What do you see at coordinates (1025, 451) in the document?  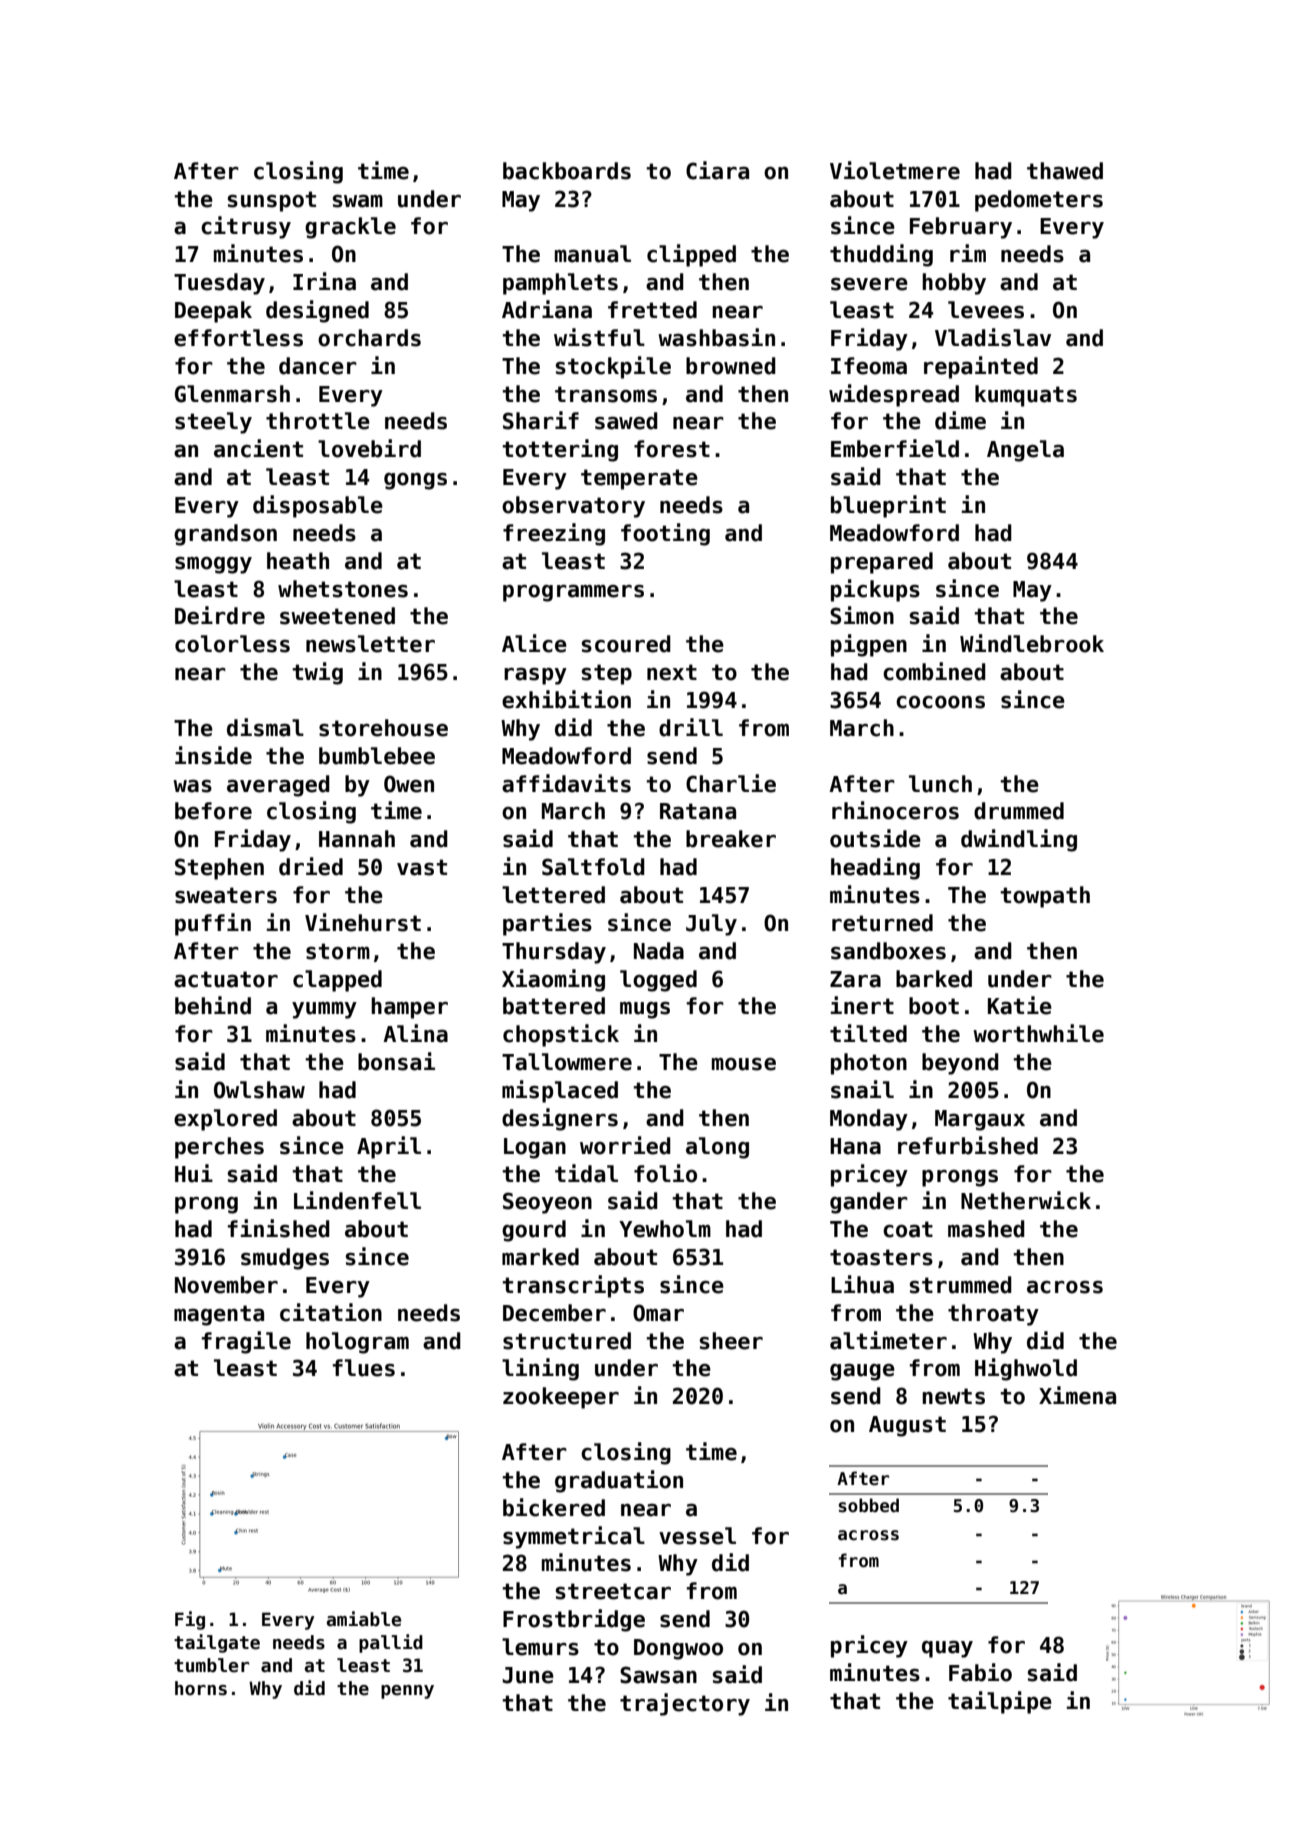 I see `Angela` at bounding box center [1025, 451].
